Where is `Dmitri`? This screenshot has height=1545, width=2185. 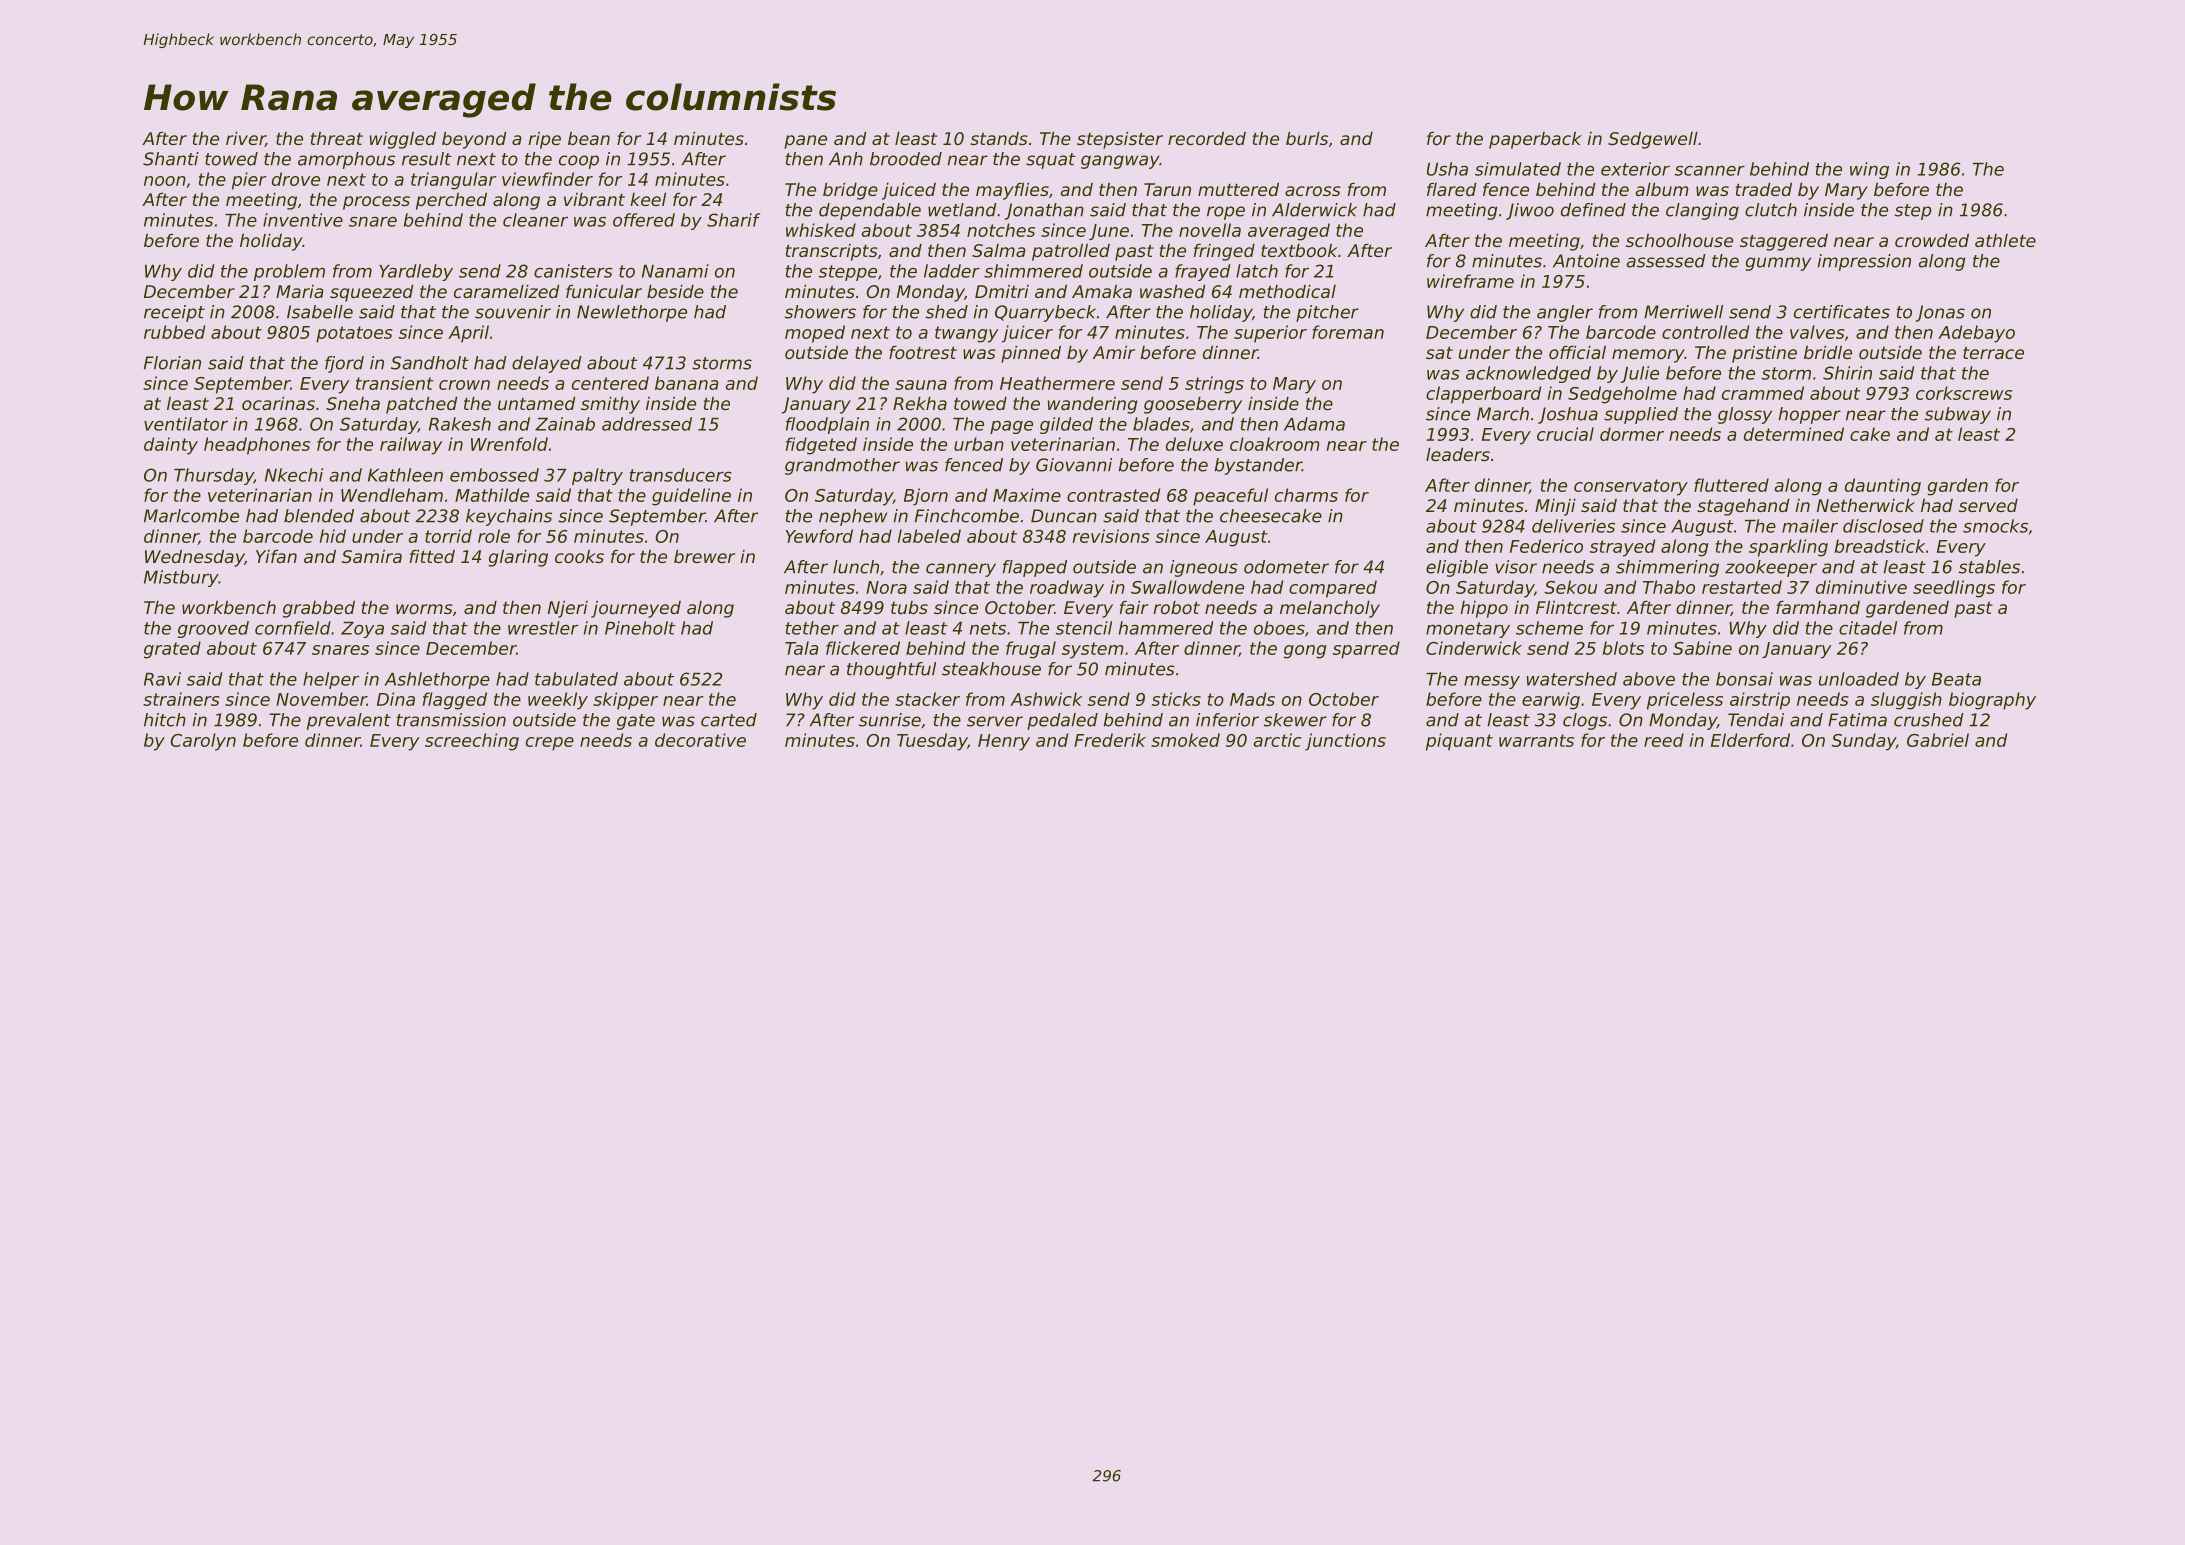 Dmitri is located at coordinates (1002, 291).
